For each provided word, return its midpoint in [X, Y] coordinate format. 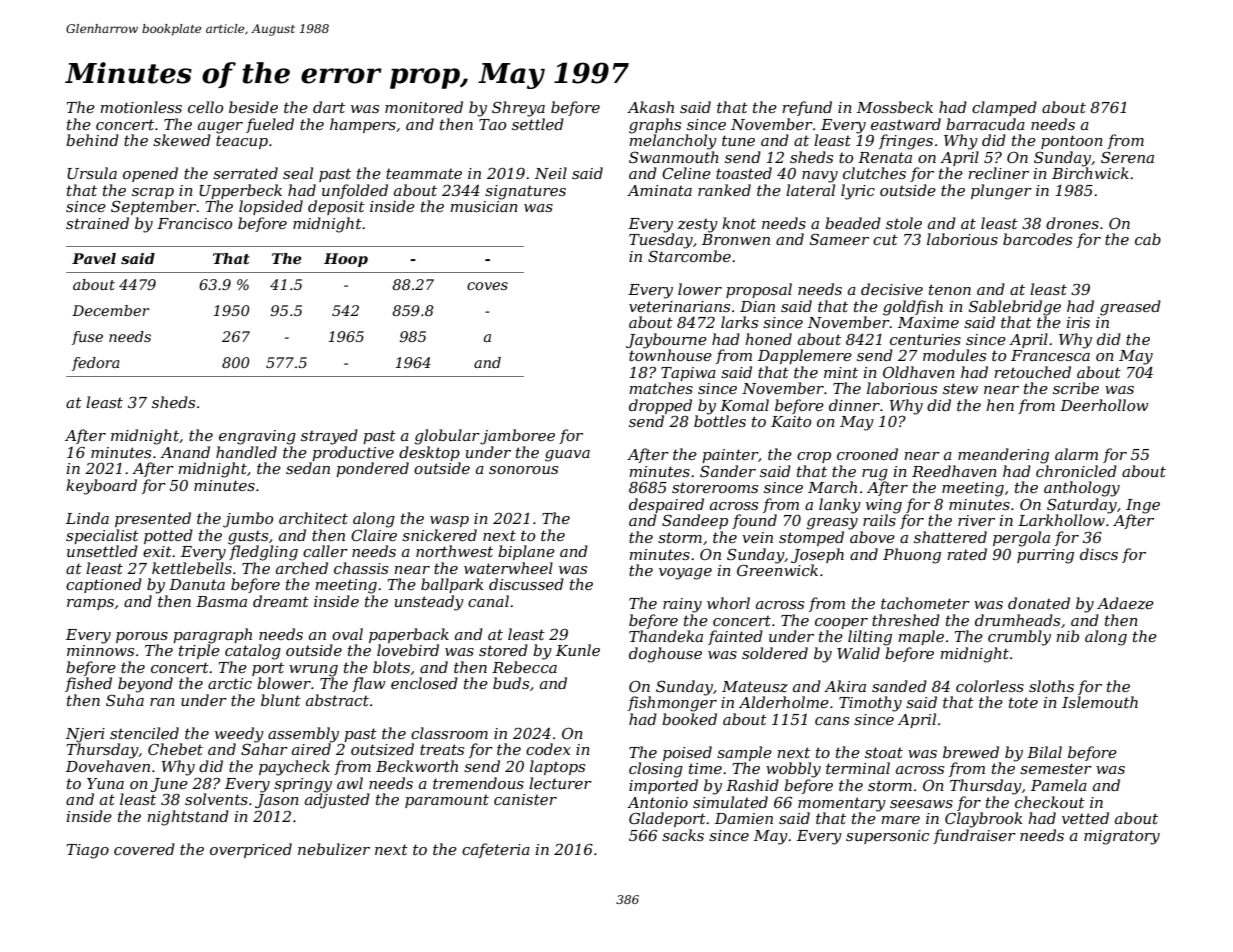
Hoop [346, 260]
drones [1072, 223]
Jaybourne [666, 341]
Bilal [1044, 752]
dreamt [281, 601]
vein [757, 537]
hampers [363, 125]
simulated [730, 802]
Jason [277, 801]
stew [960, 388]
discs [1099, 554]
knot [739, 223]
